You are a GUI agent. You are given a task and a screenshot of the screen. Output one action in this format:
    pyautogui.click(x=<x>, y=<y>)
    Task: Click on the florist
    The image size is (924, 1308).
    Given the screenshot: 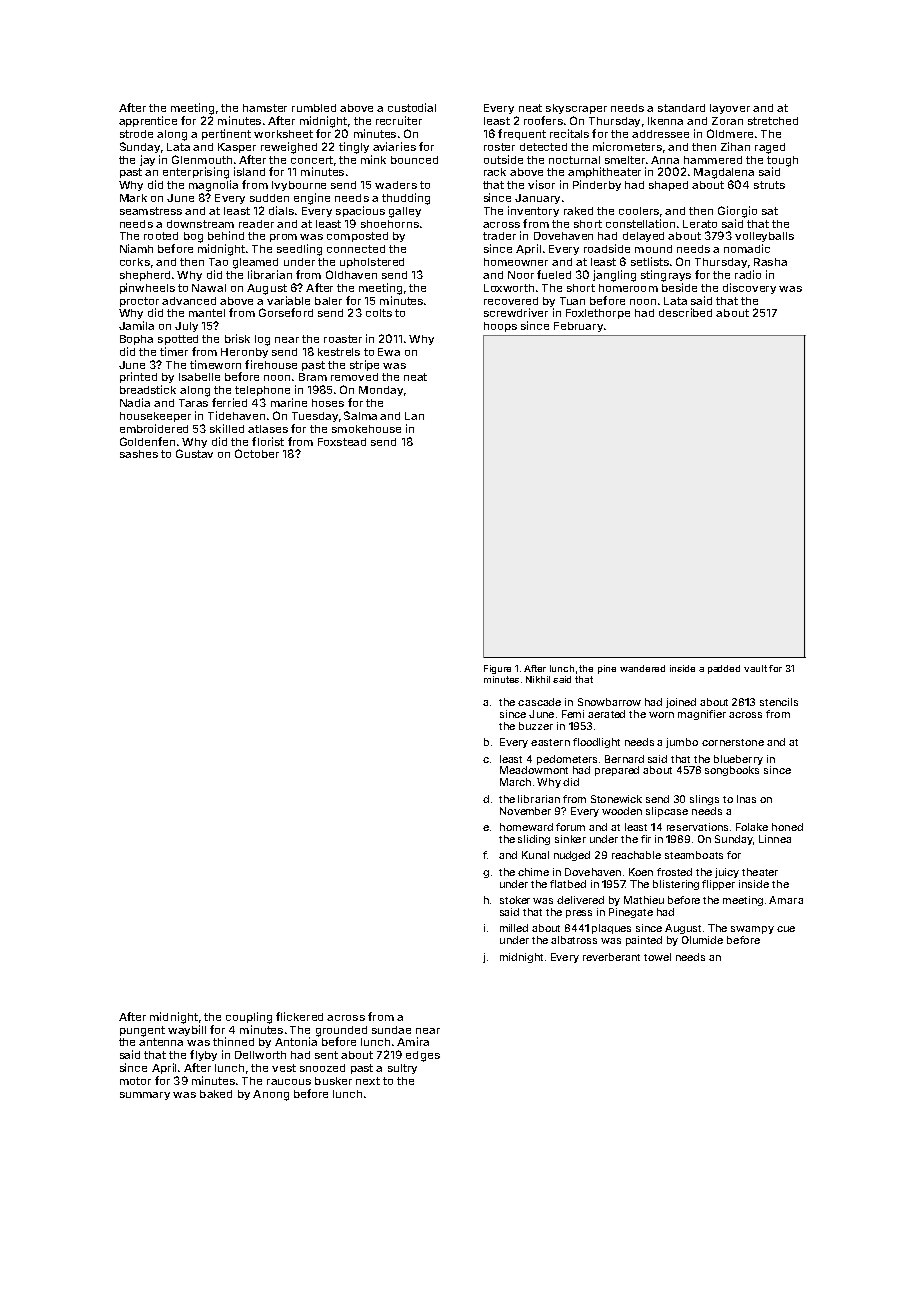 What is the action you would take?
    pyautogui.click(x=268, y=441)
